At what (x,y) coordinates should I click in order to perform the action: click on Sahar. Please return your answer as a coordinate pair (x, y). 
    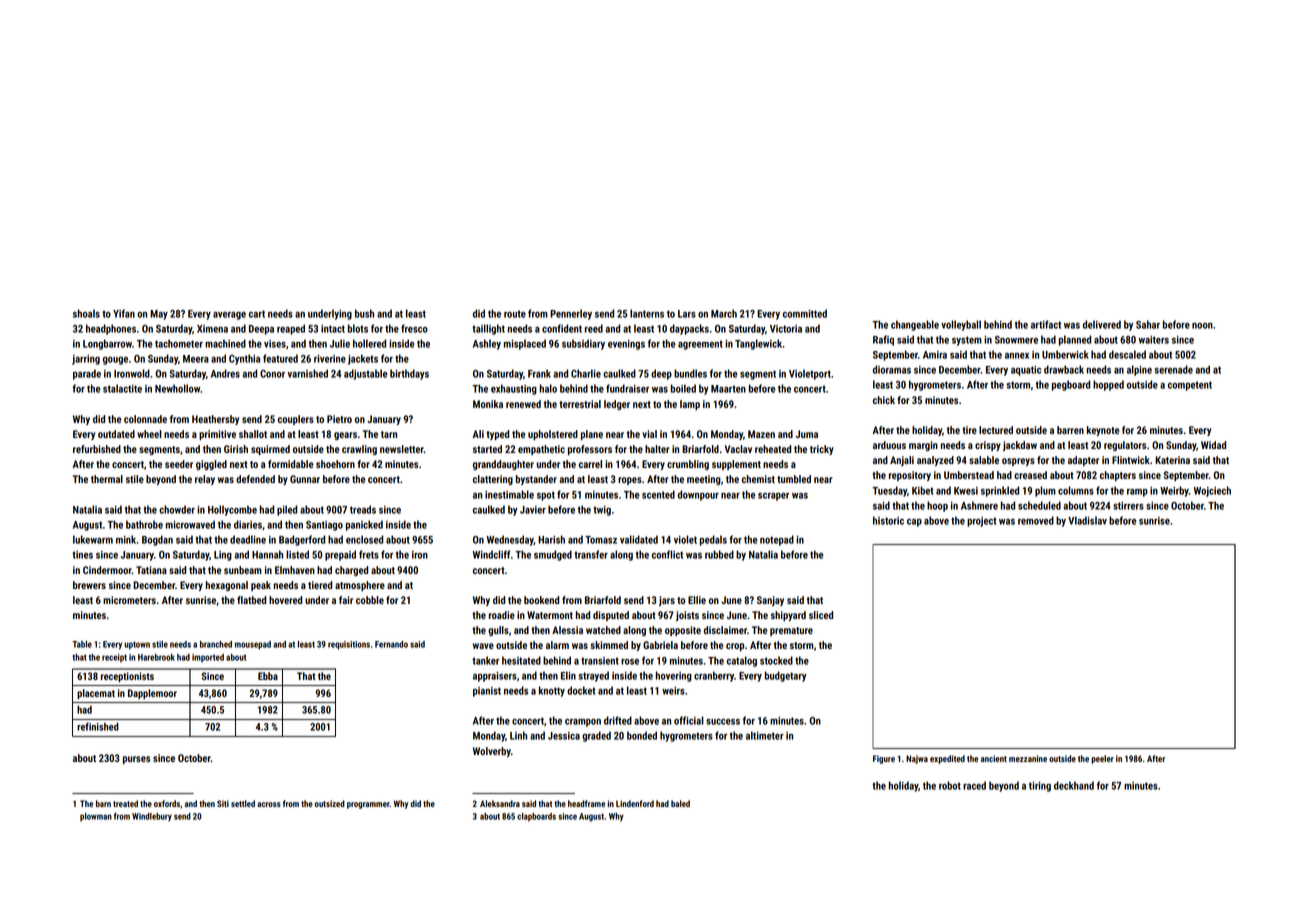
    Looking at the image, I should click on (1148, 324).
